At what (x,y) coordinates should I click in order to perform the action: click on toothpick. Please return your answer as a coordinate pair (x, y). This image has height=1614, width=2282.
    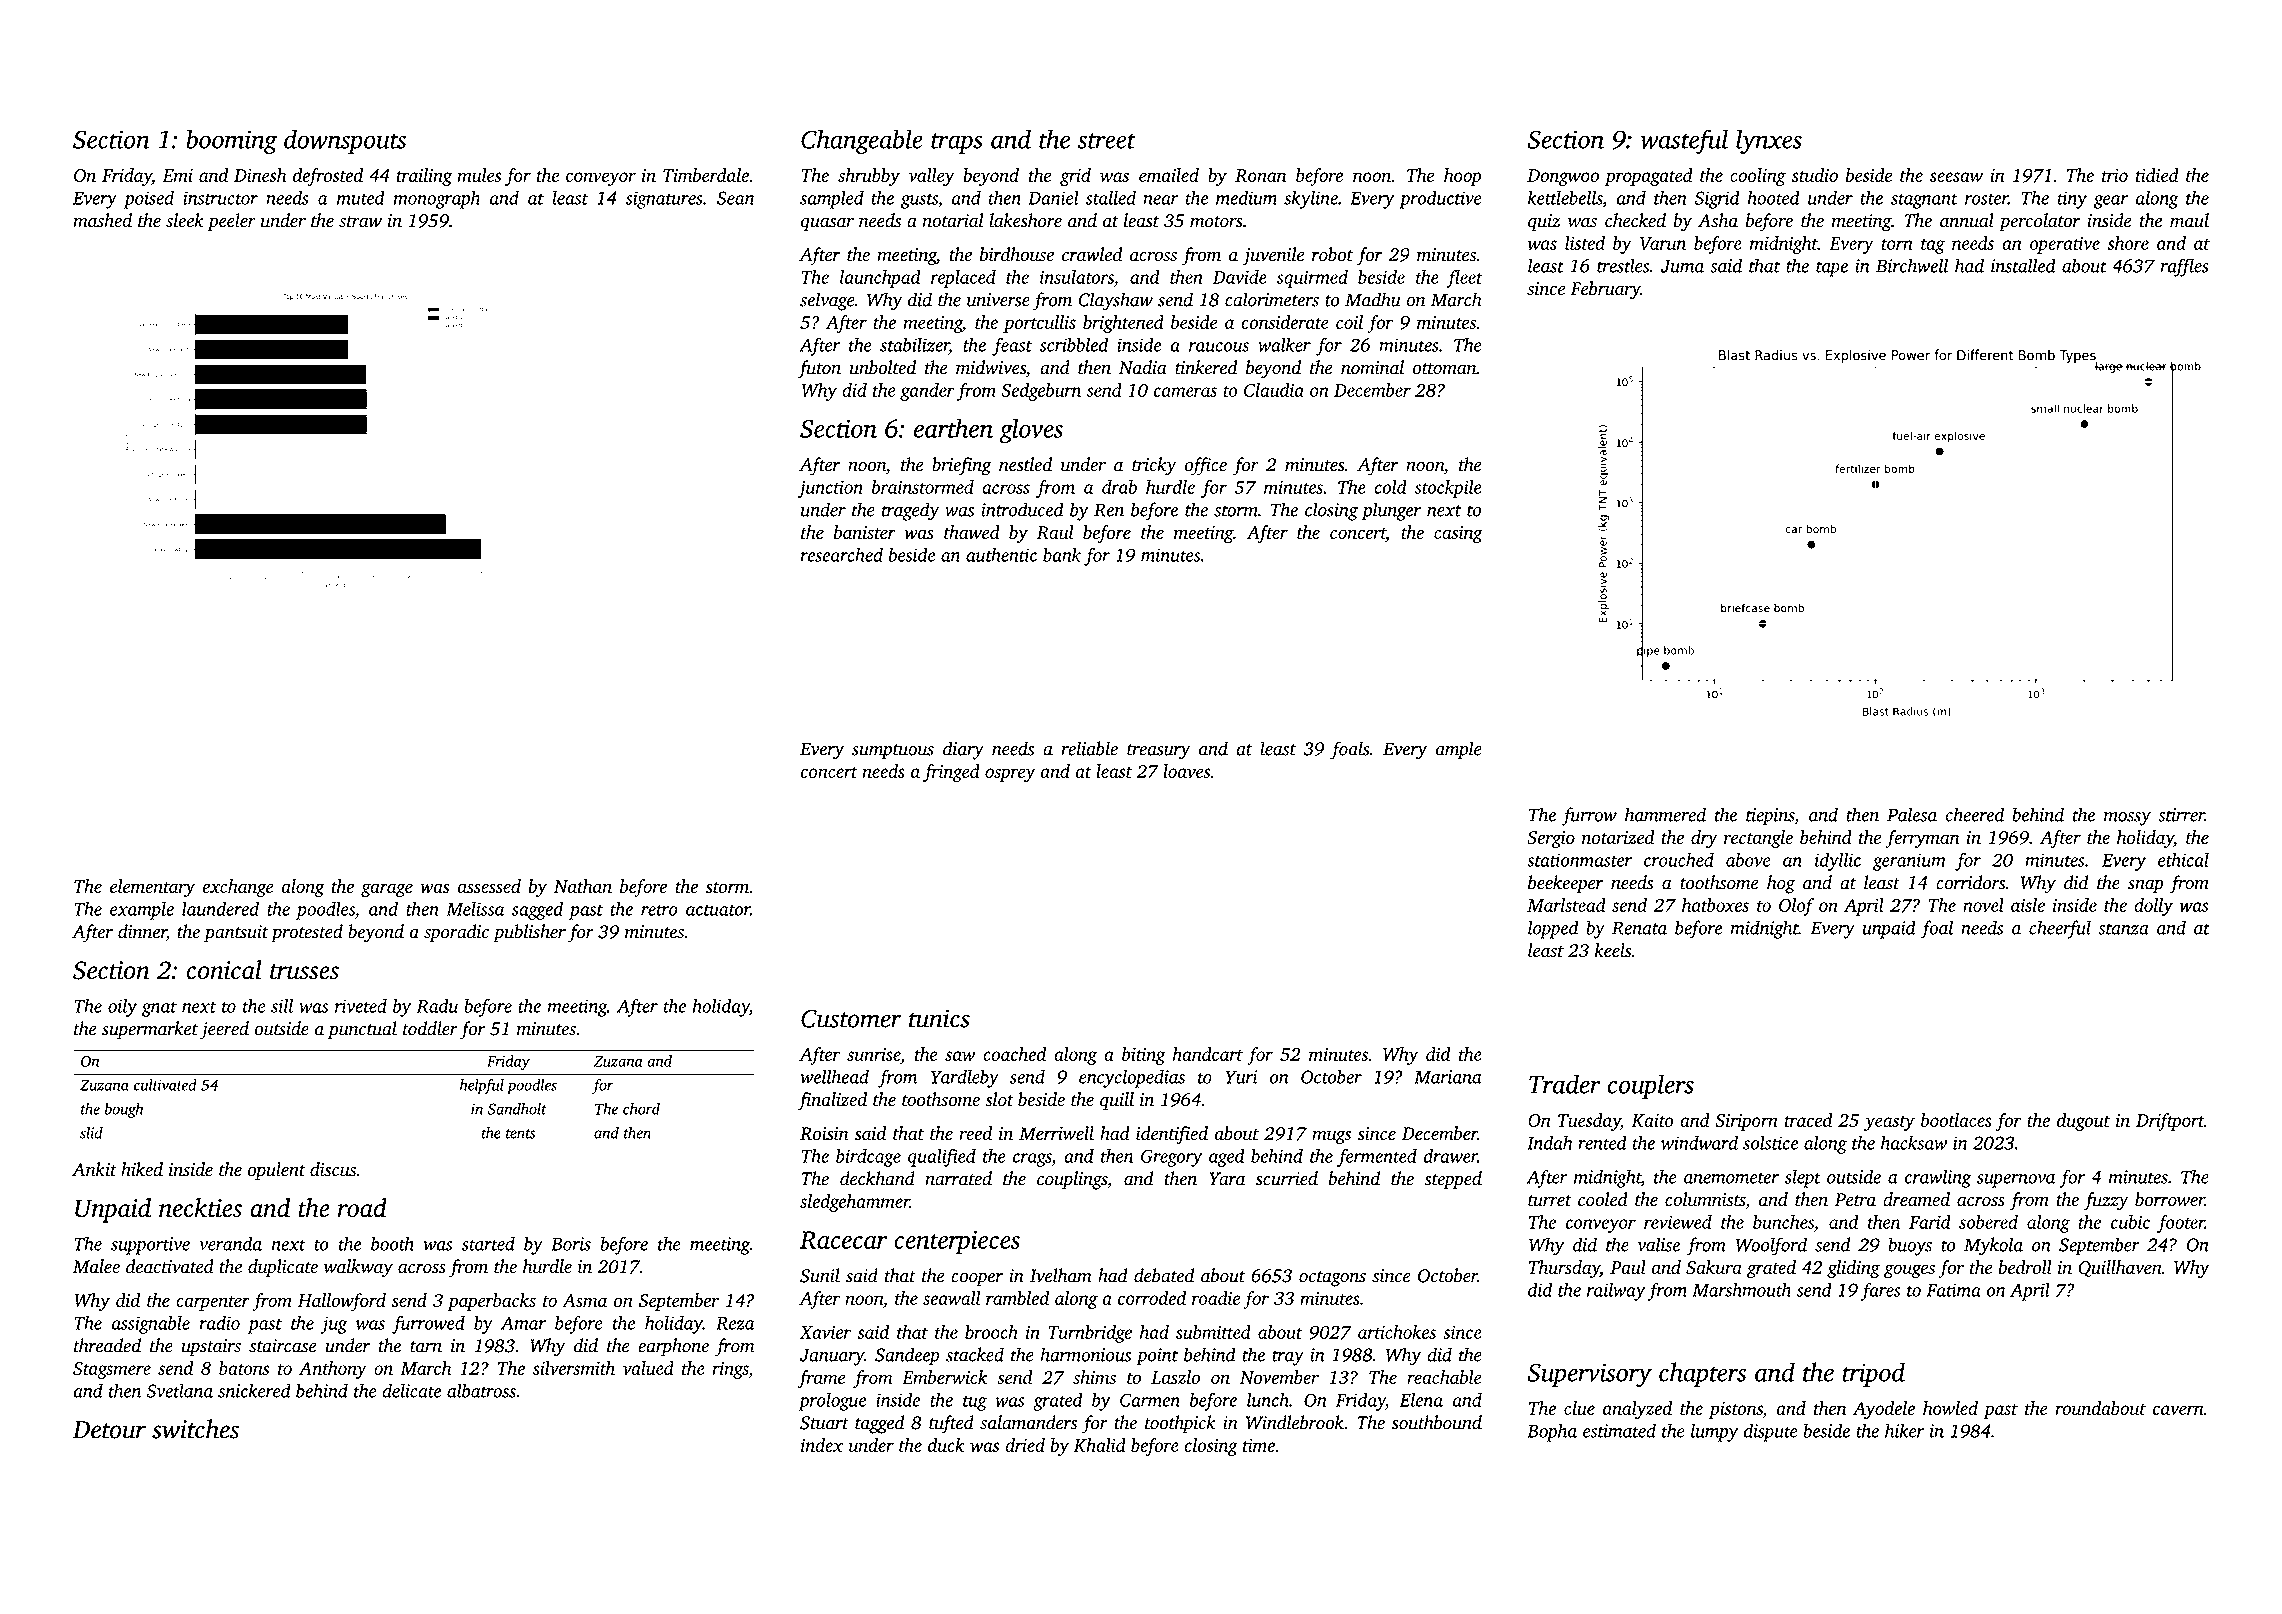
    Looking at the image, I should click on (1180, 1424).
